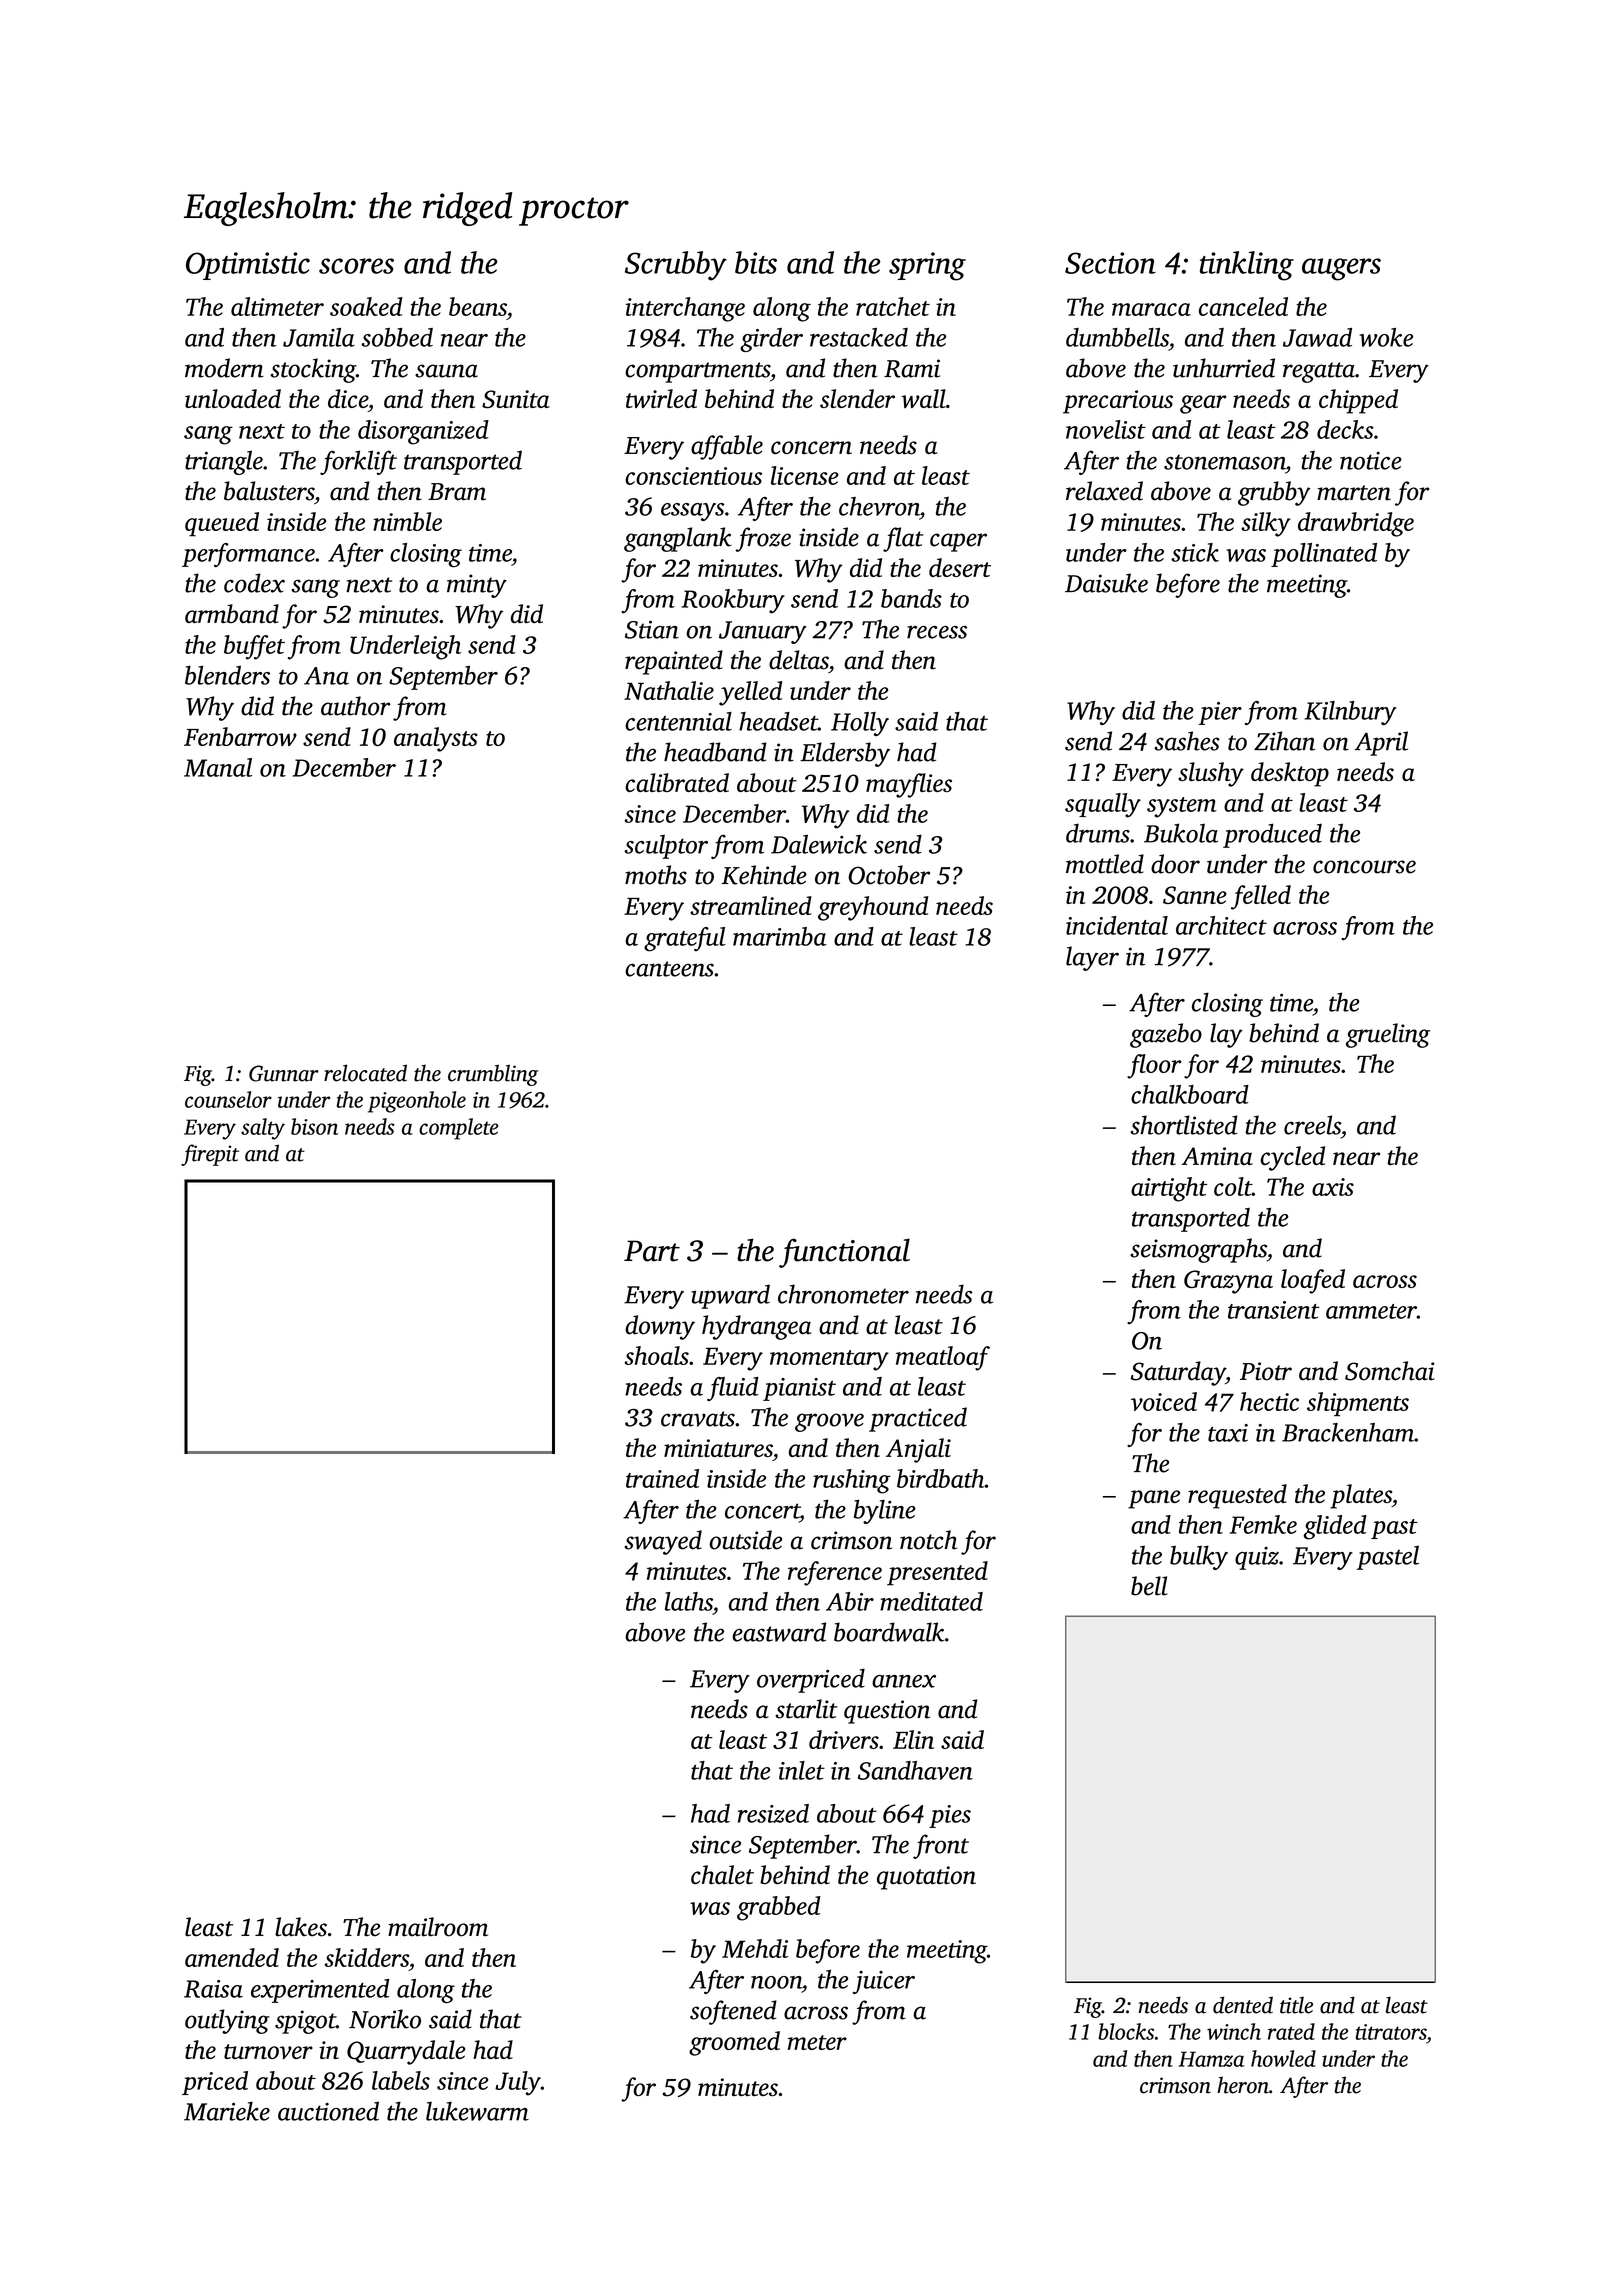  Describe the element at coordinates (1274, 493) in the page. I see `grubby` at that location.
